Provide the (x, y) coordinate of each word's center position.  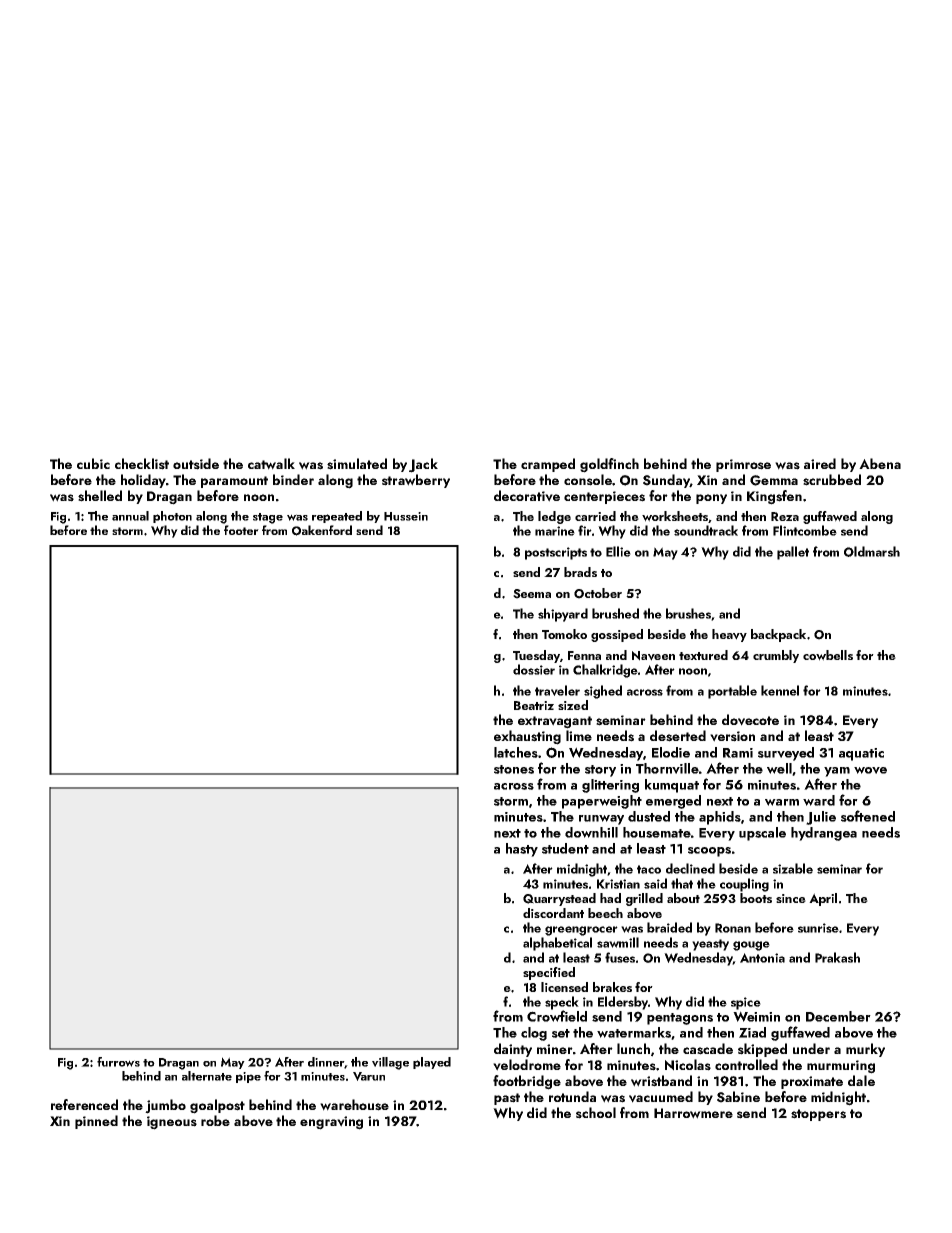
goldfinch (609, 465)
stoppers (818, 1115)
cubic (93, 463)
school (596, 1113)
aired (820, 463)
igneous (172, 1123)
